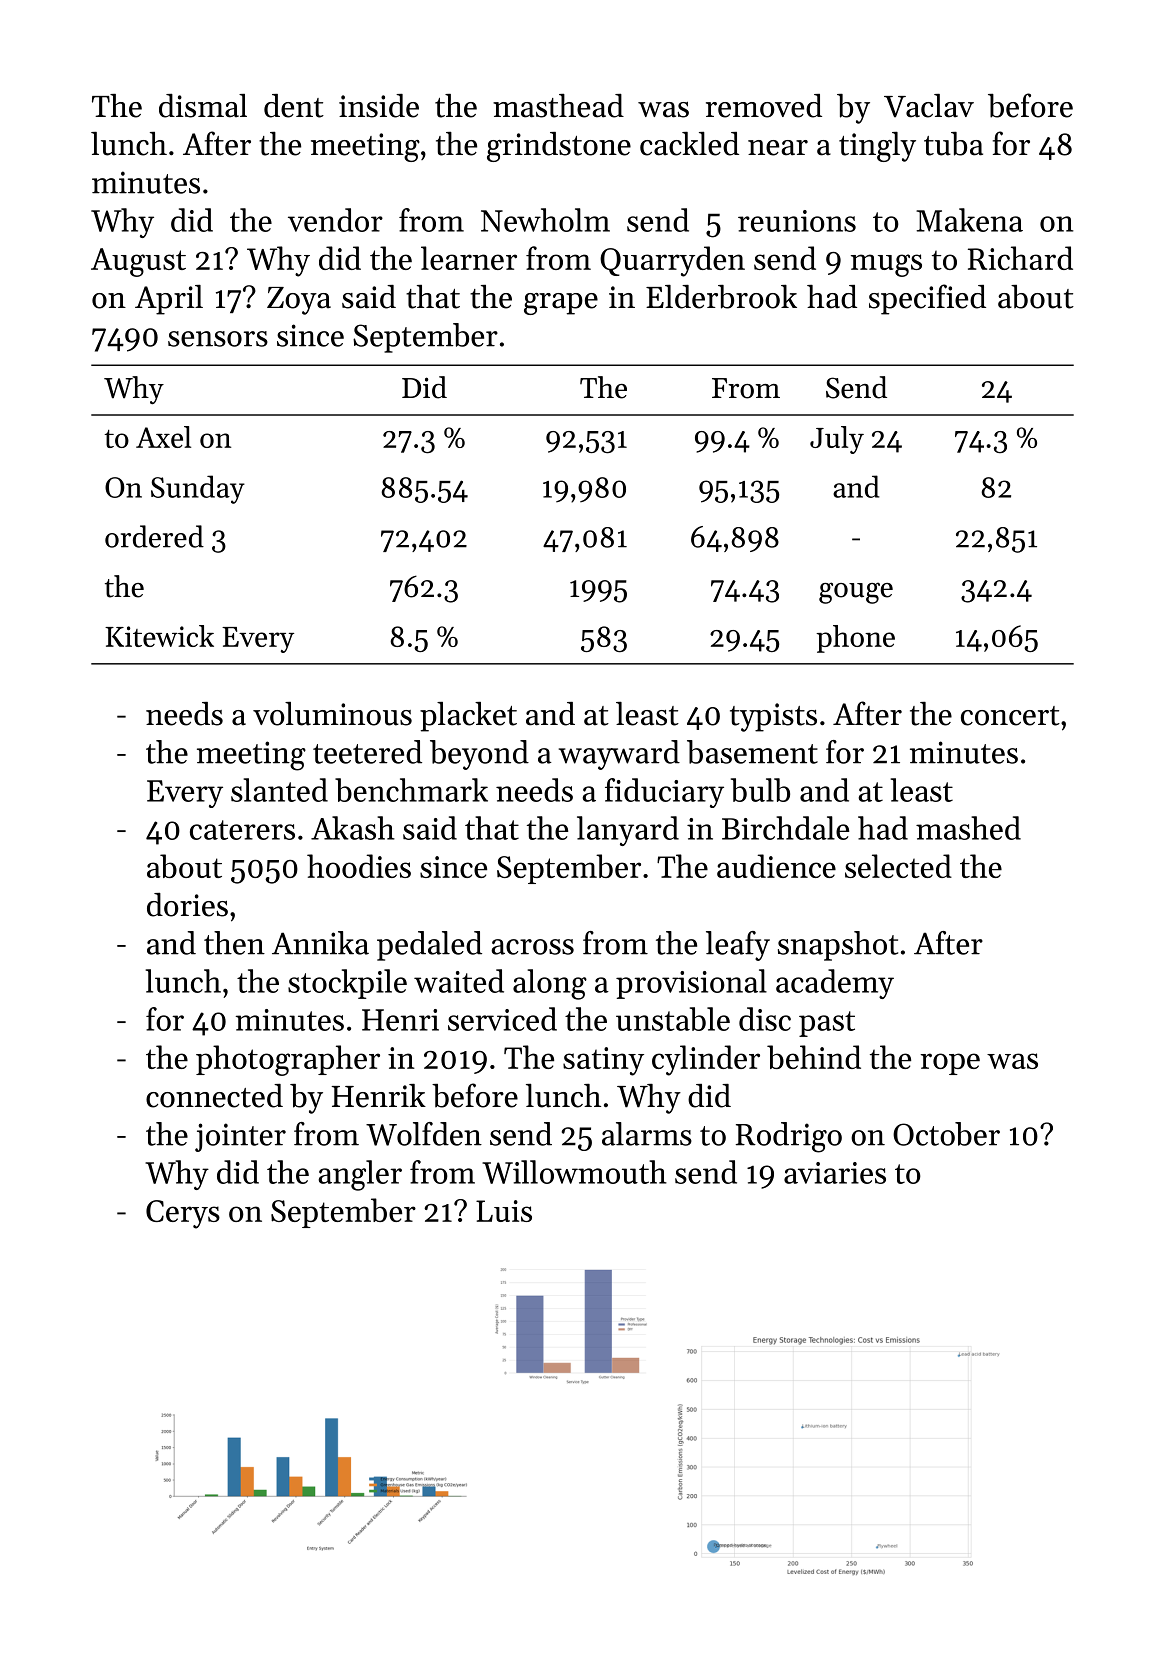 The height and width of the screenshot is (1654, 1165). Describe the element at coordinates (691, 984) in the screenshot. I see `provisional` at that location.
